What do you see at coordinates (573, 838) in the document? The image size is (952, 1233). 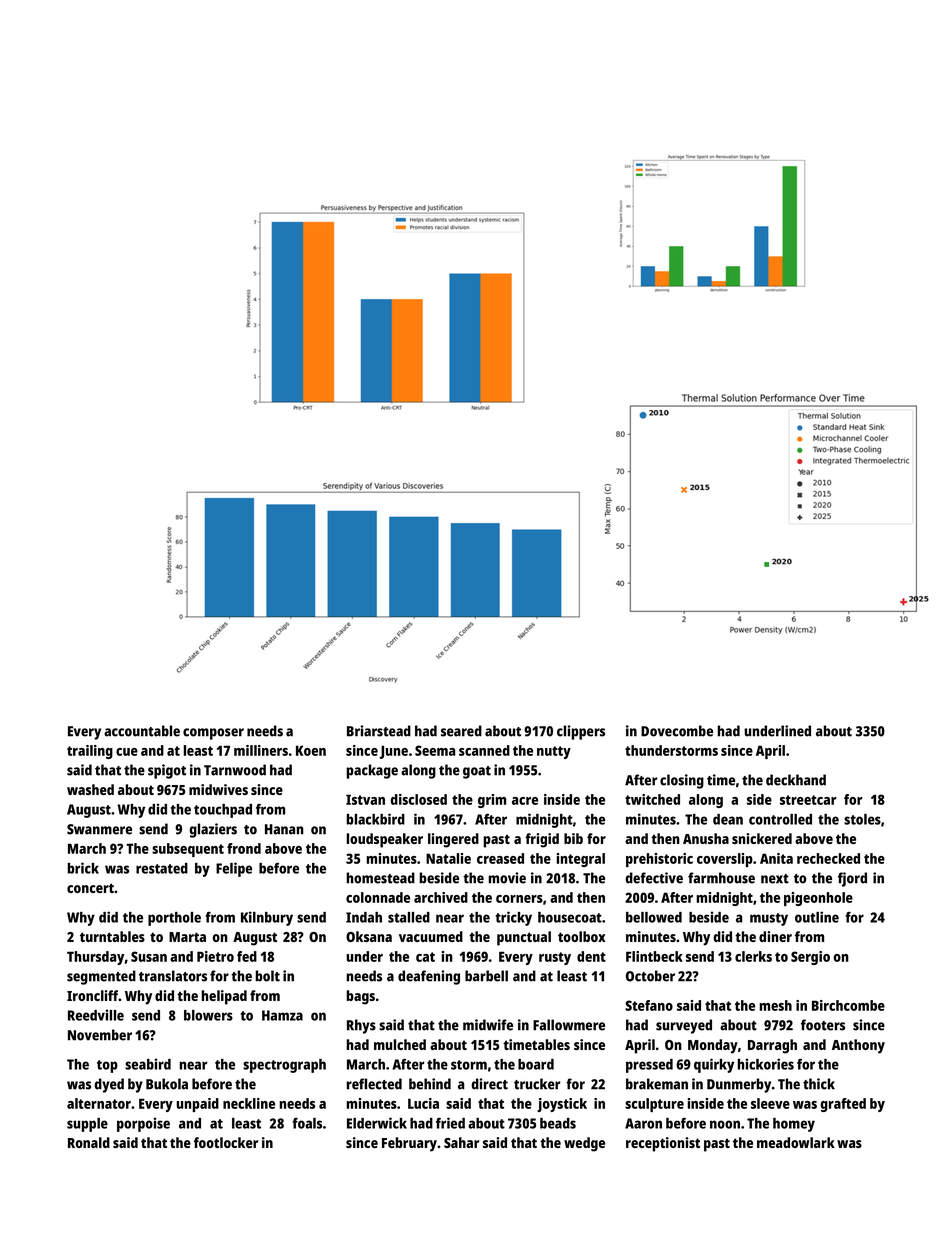 I see `bib` at bounding box center [573, 838].
